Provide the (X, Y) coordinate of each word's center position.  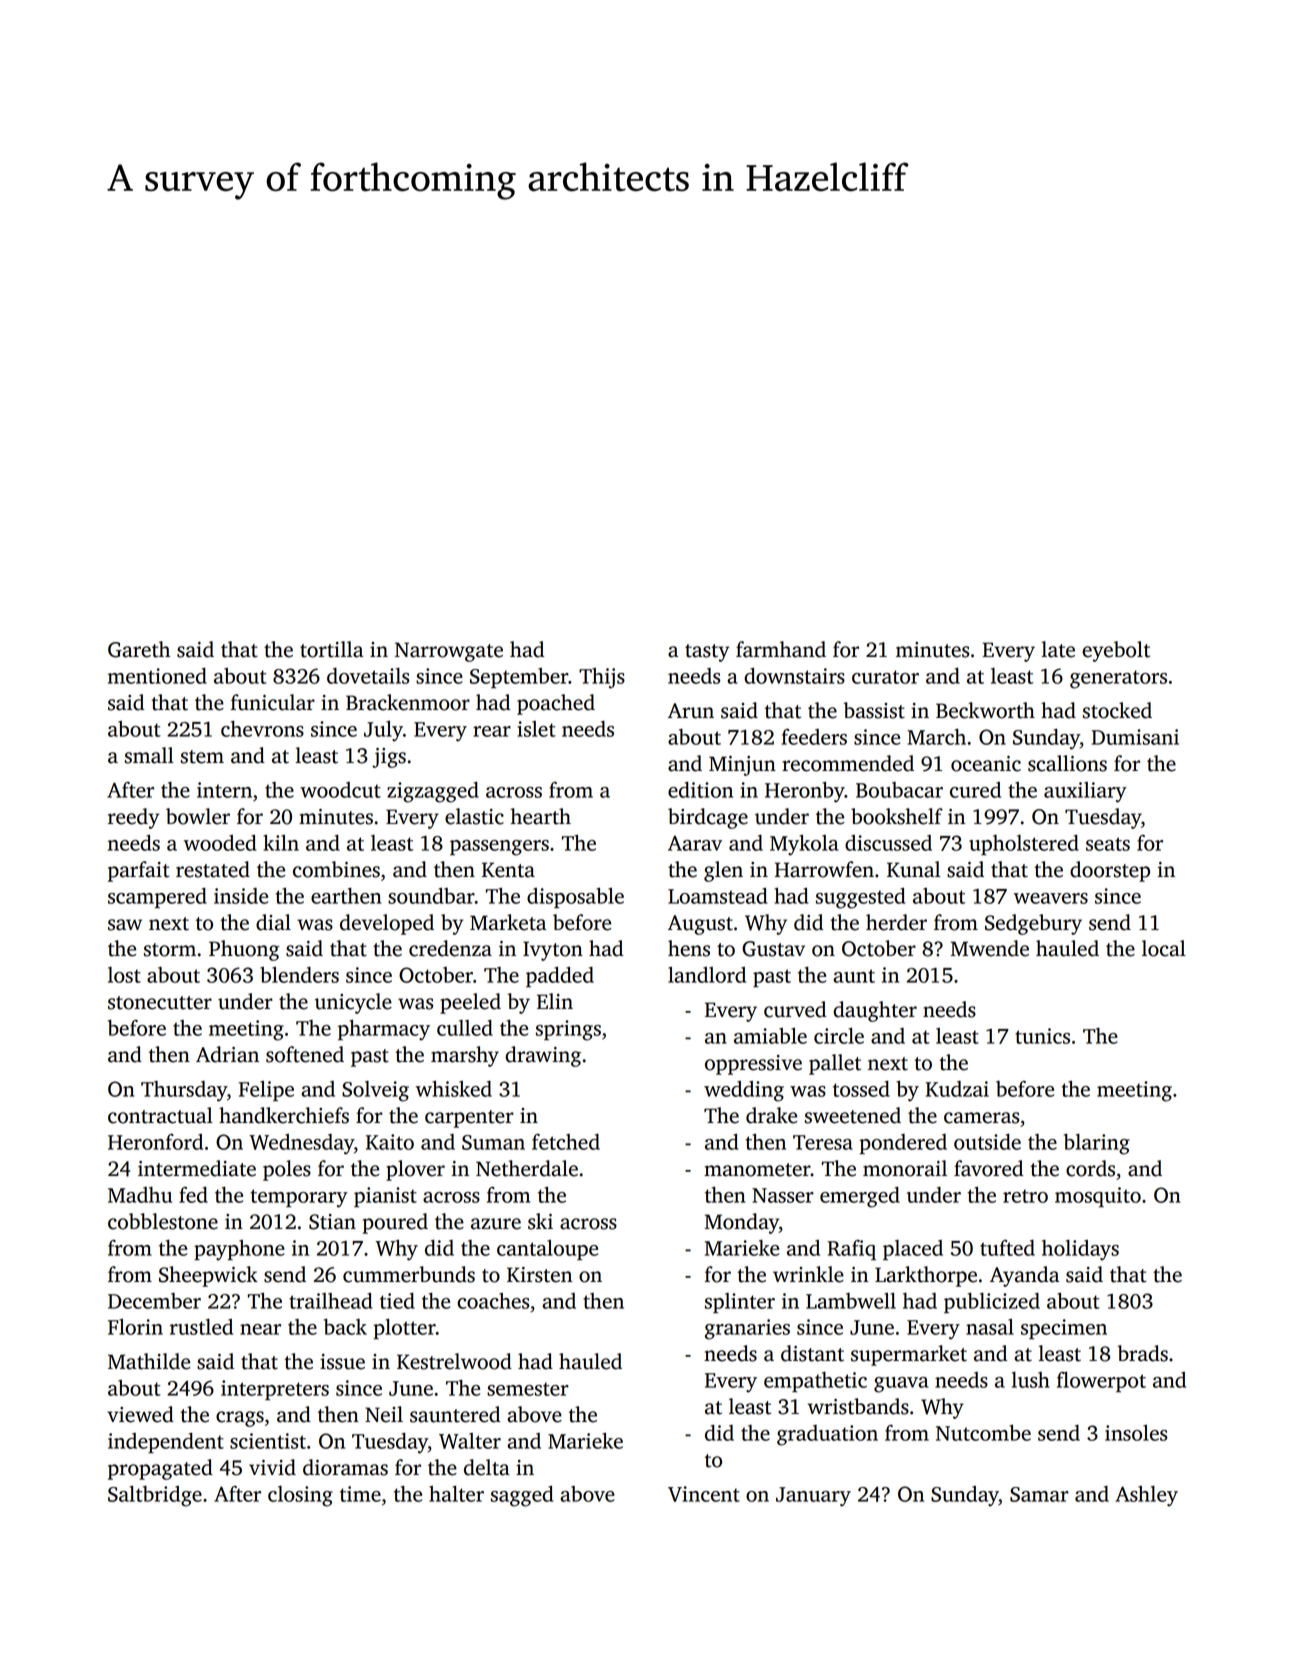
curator (885, 677)
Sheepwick (208, 1276)
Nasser (783, 1195)
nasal (990, 1327)
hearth (540, 816)
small (149, 755)
